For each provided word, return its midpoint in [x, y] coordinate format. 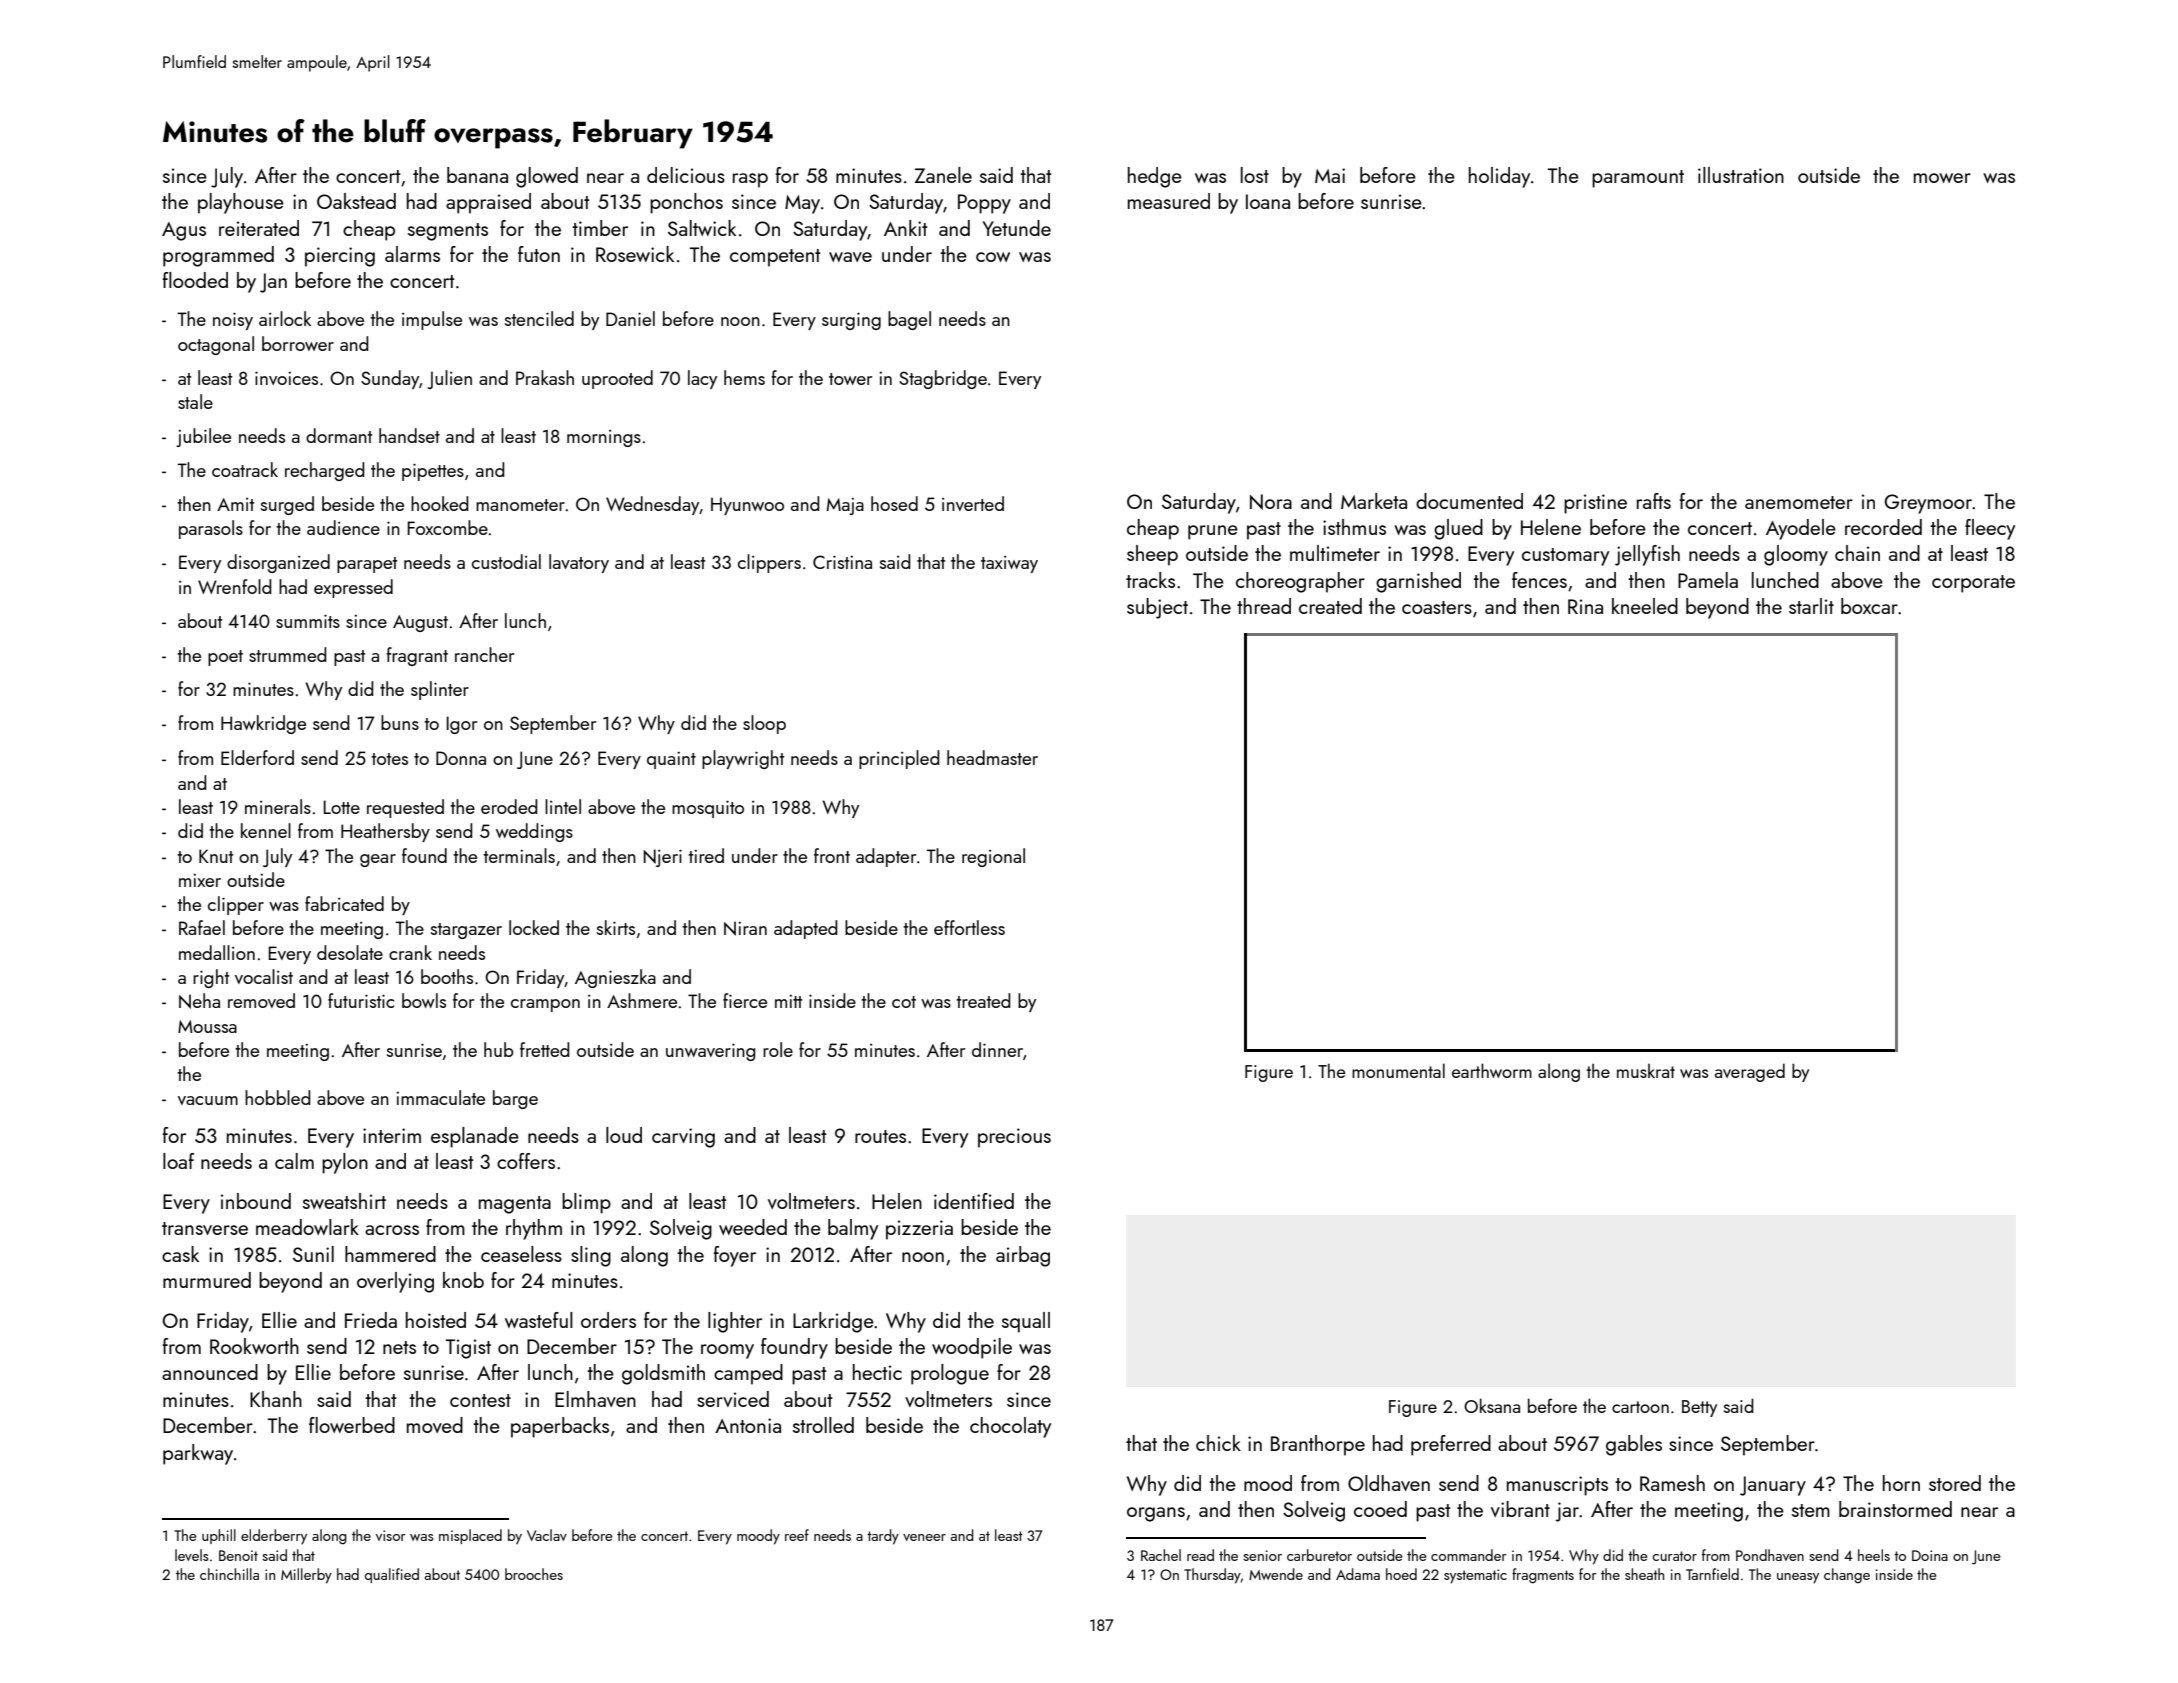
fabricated [344, 903]
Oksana [1492, 1405]
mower [1942, 178]
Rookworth [254, 1346]
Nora [1271, 502]
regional [993, 857]
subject [1157, 608]
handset [409, 435]
